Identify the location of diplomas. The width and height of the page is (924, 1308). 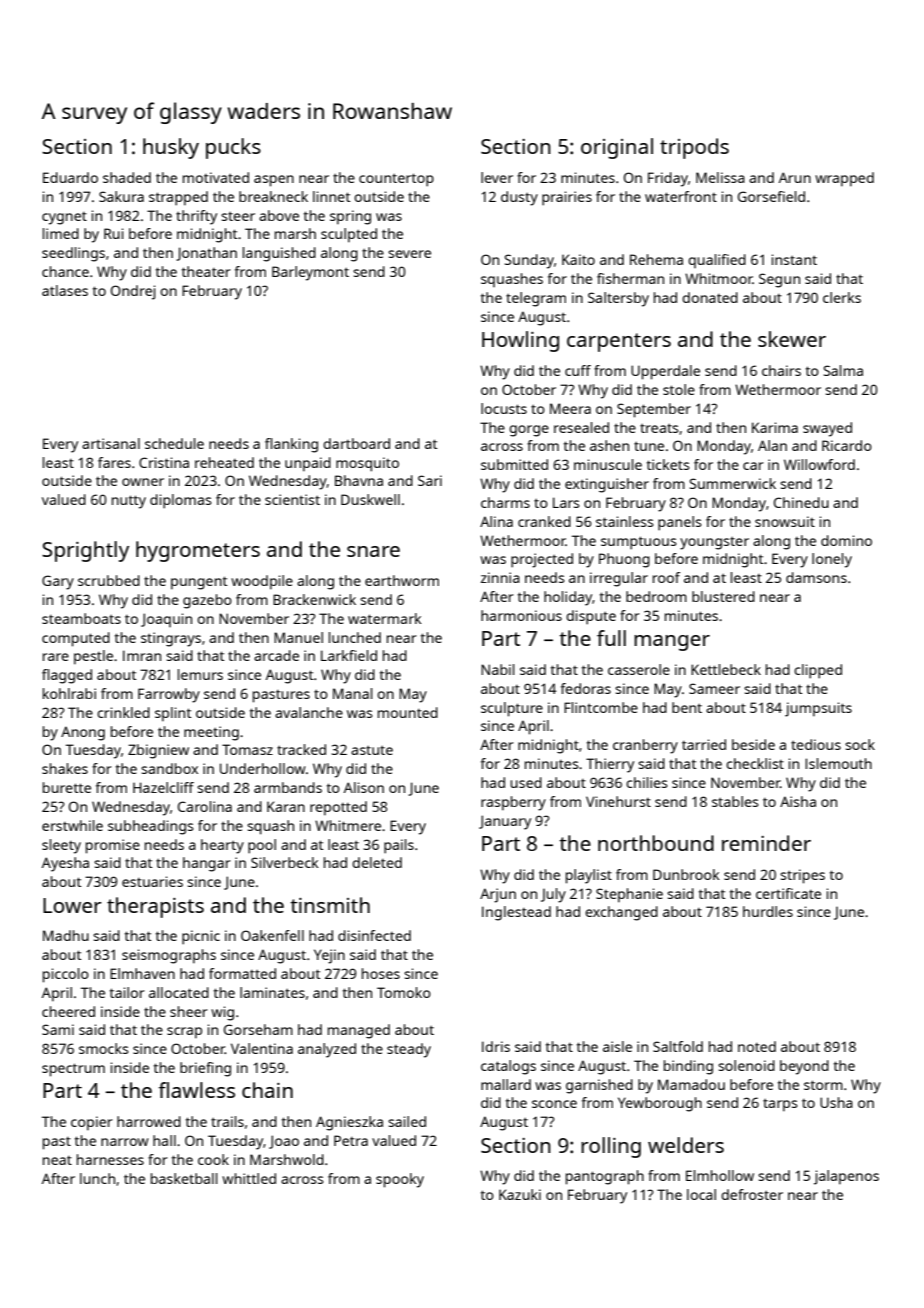
(181, 501).
